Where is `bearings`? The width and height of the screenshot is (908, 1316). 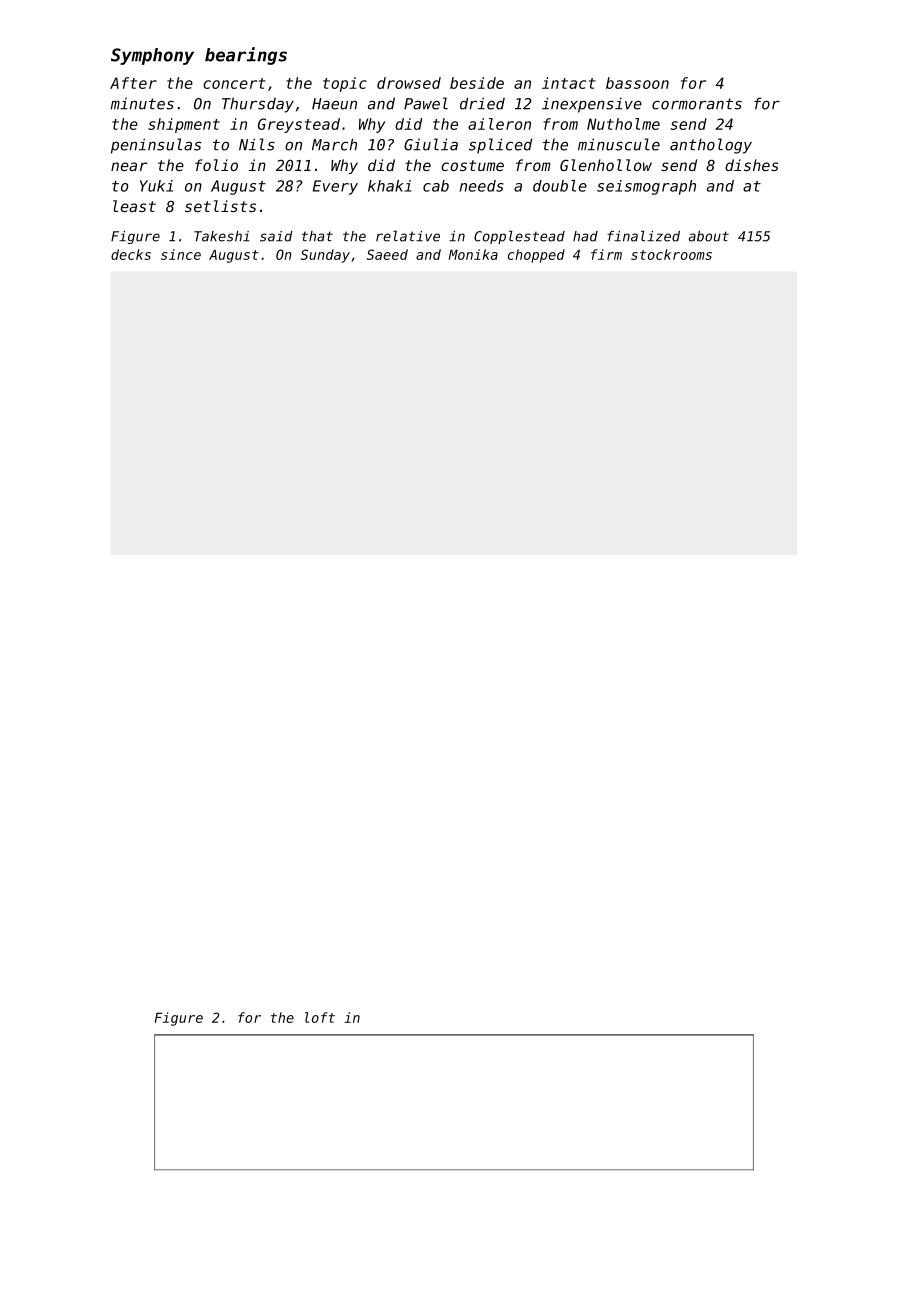
bearings is located at coordinates (246, 56).
